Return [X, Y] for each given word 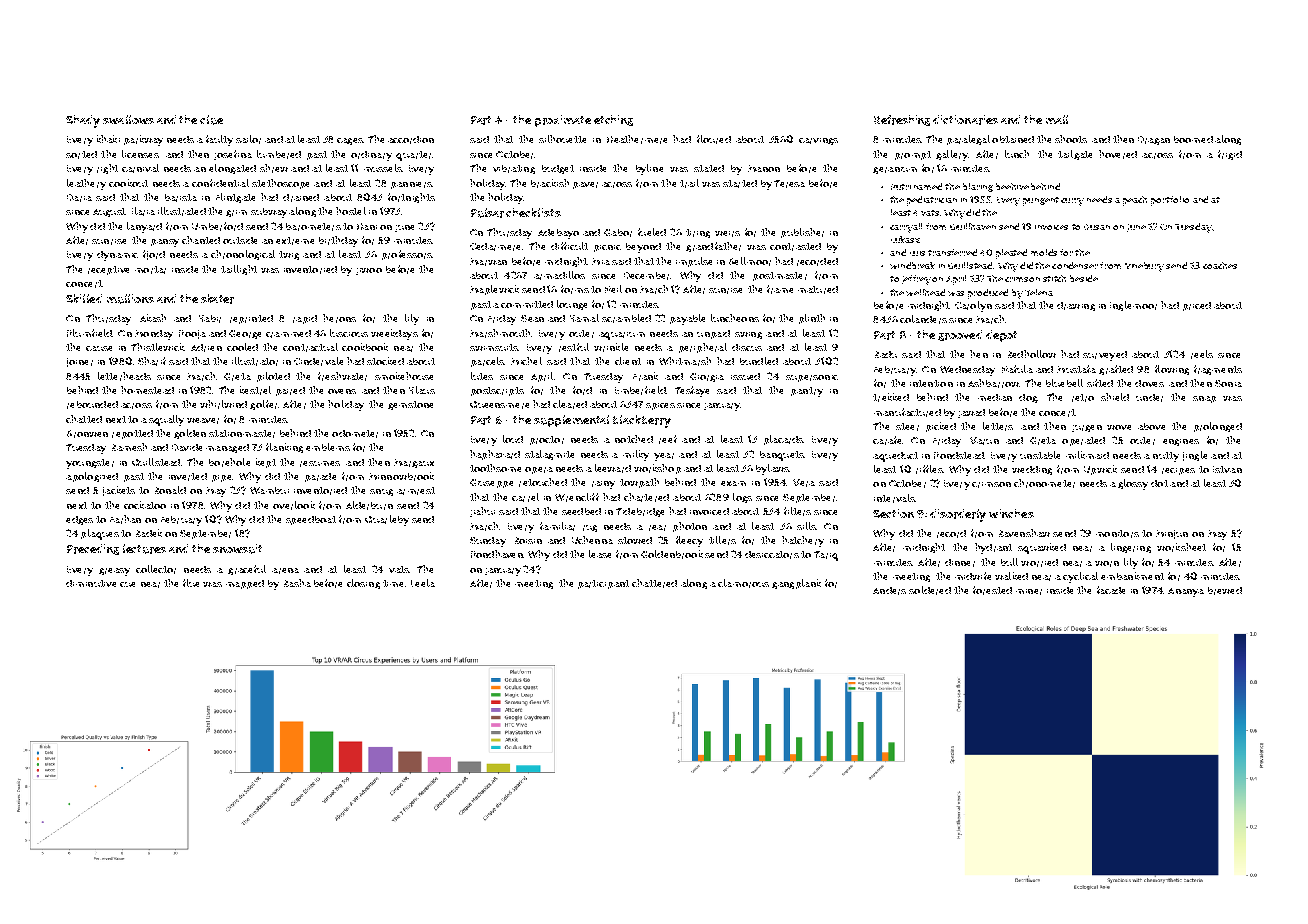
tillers [722, 540]
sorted [81, 155]
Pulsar [487, 213]
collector [156, 569]
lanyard [144, 227]
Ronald [170, 490]
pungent [1041, 201]
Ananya [1186, 592]
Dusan [1097, 227]
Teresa [789, 184]
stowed [635, 540]
